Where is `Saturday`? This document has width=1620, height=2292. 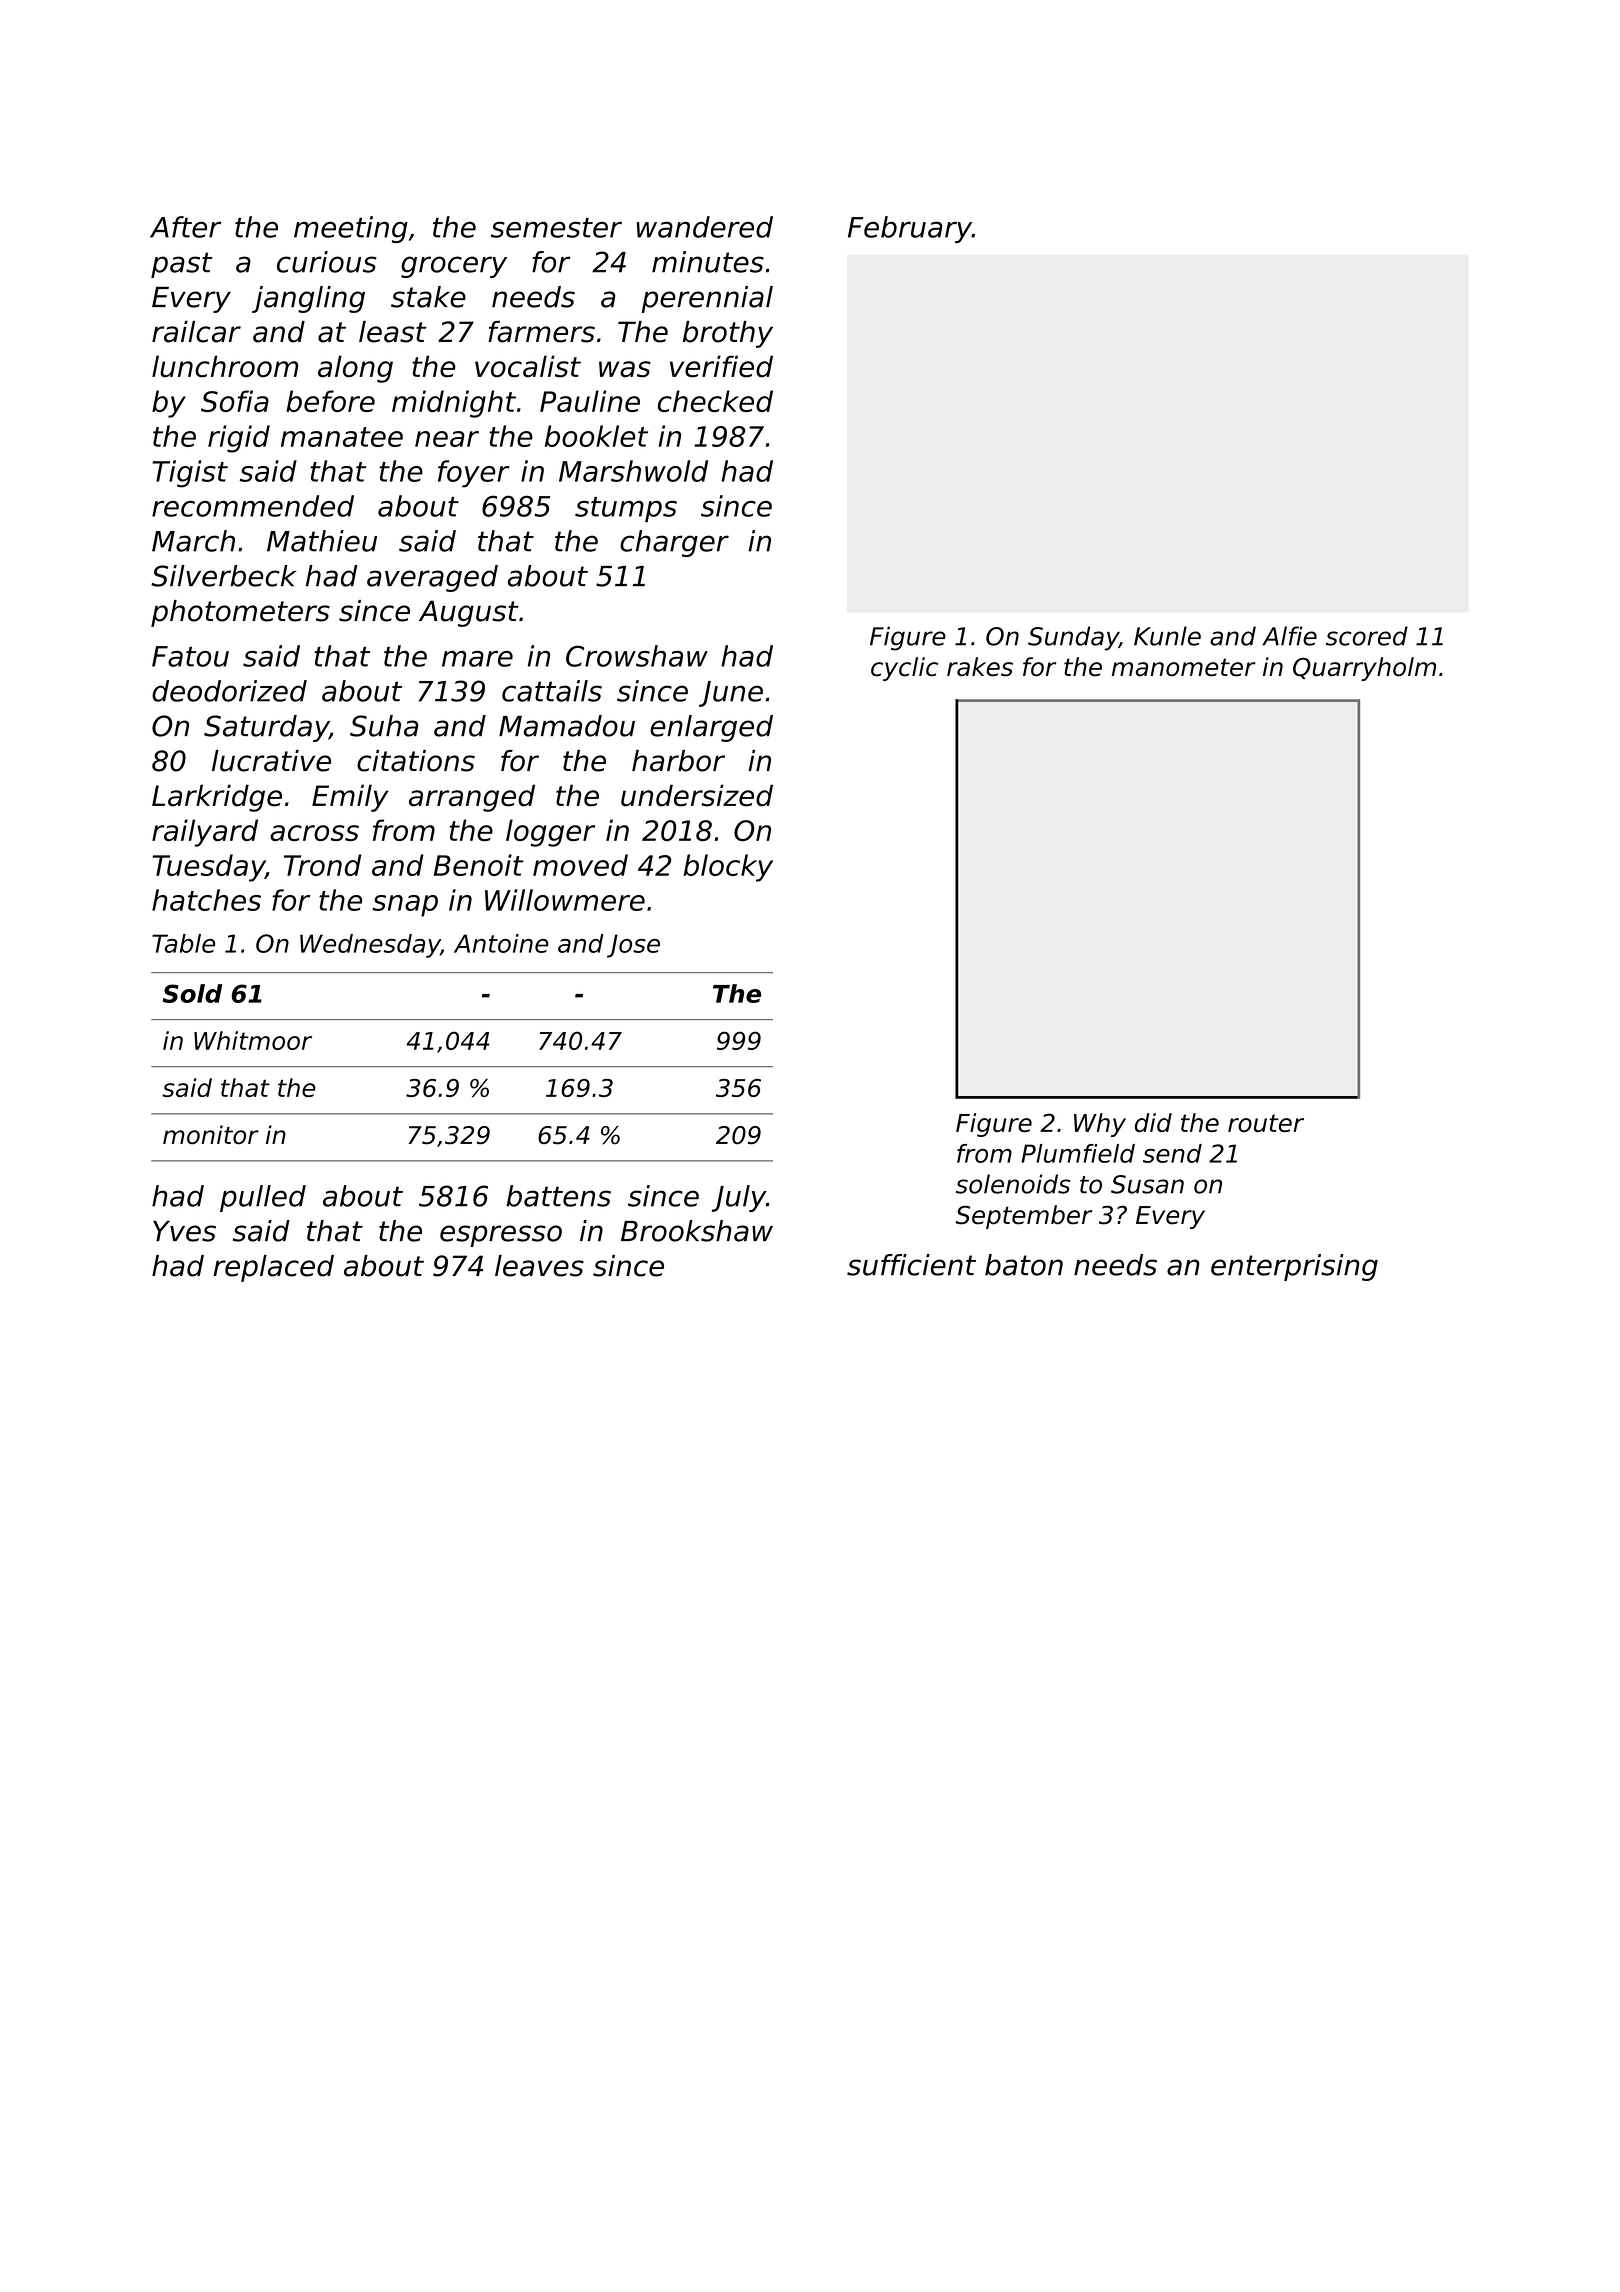 Saturday is located at coordinates (266, 728).
